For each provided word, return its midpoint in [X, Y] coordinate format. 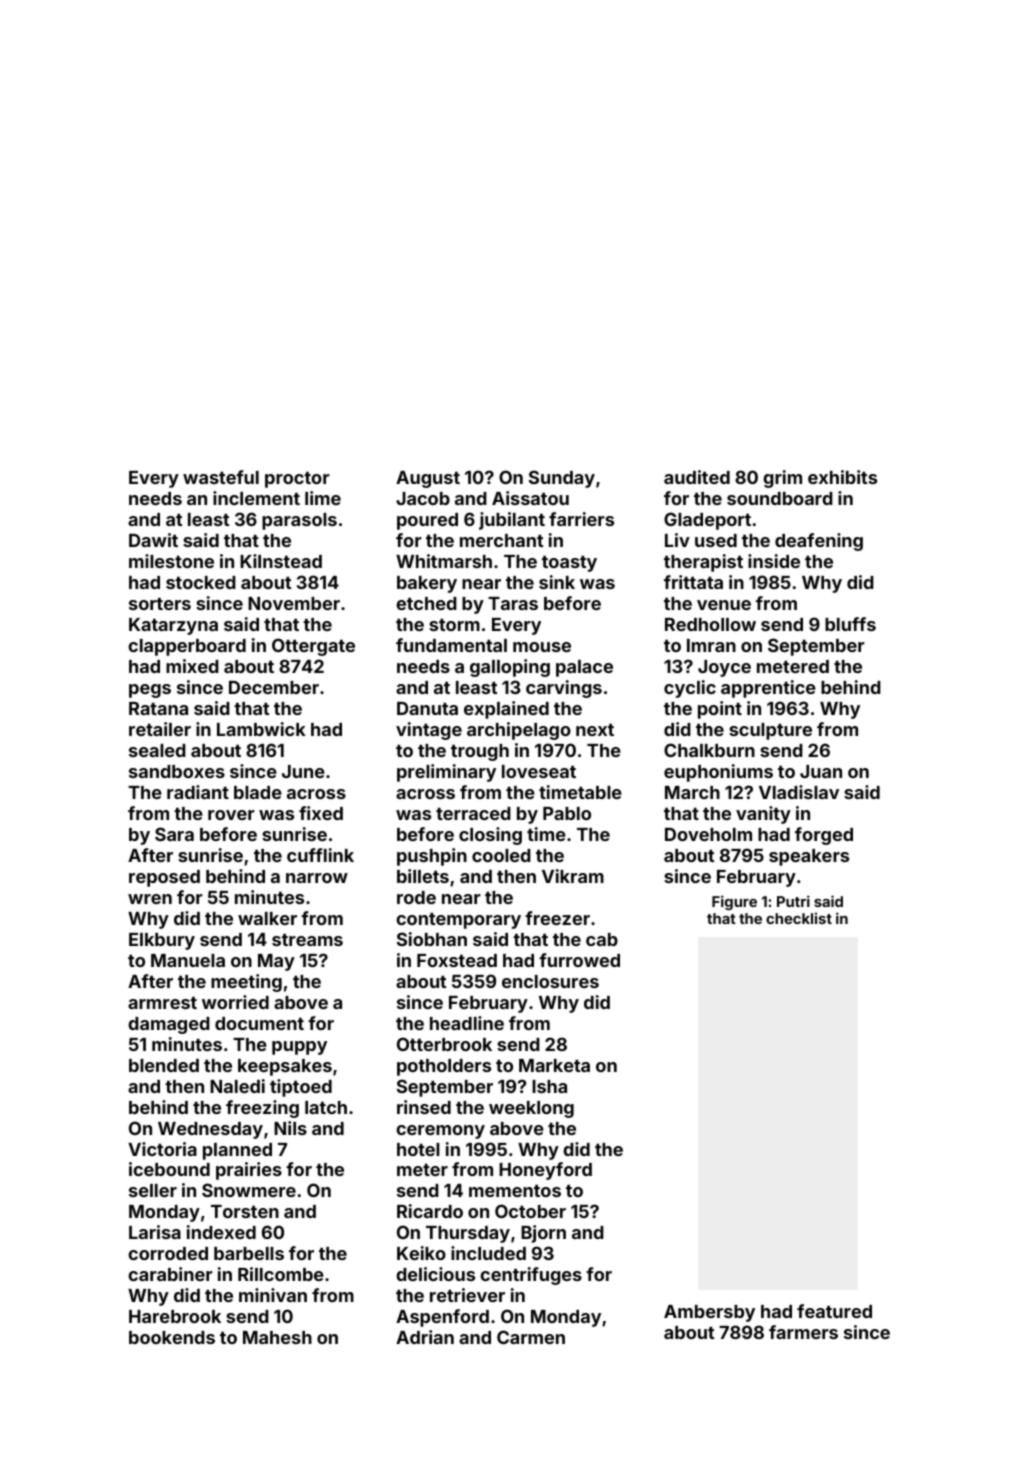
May [276, 962]
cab [602, 939]
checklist [799, 918]
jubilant [512, 521]
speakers [809, 857]
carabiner [170, 1274]
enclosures [550, 981]
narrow [317, 878]
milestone [171, 561]
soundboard [780, 498]
